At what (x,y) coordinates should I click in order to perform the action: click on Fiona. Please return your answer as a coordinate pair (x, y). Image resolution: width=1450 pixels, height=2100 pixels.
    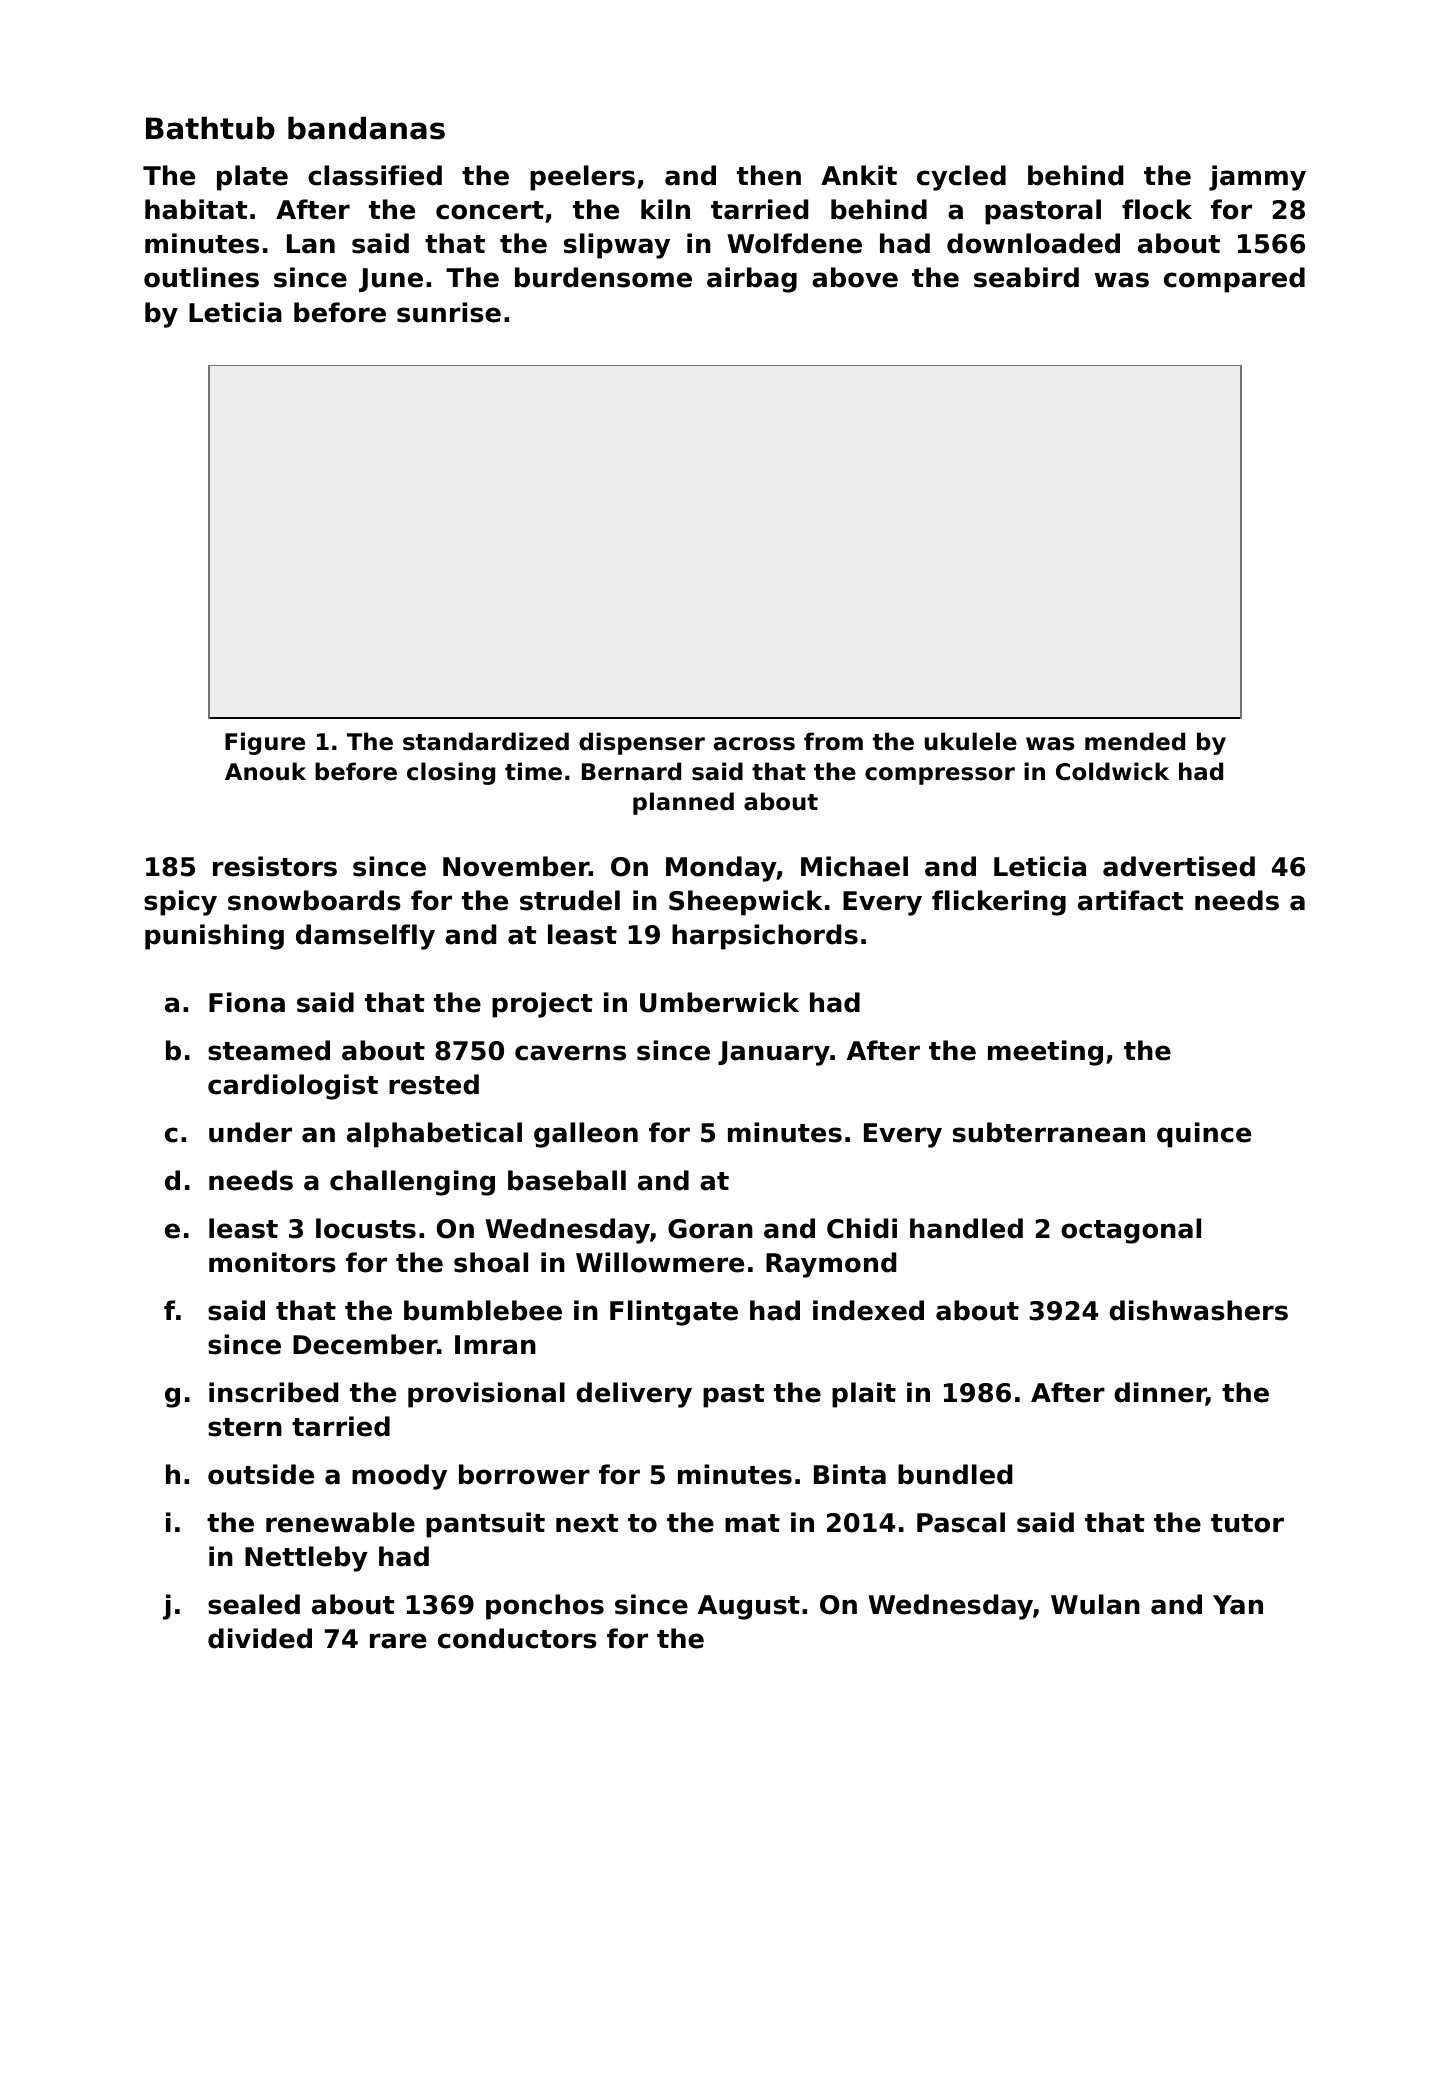
    Looking at the image, I should click on (247, 1002).
